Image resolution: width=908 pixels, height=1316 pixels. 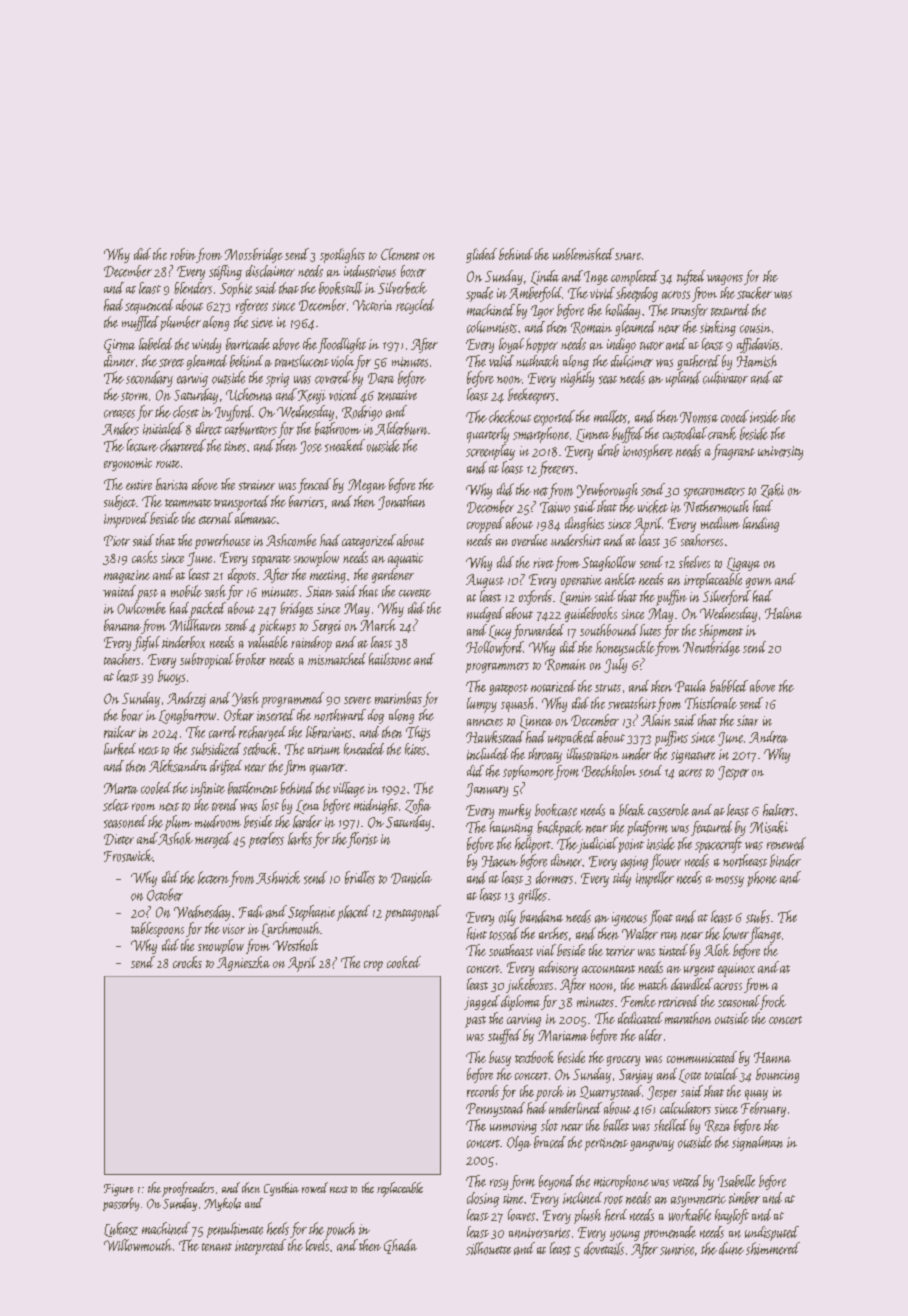 What do you see at coordinates (138, 1245) in the image?
I see `Willowmouth` at bounding box center [138, 1245].
